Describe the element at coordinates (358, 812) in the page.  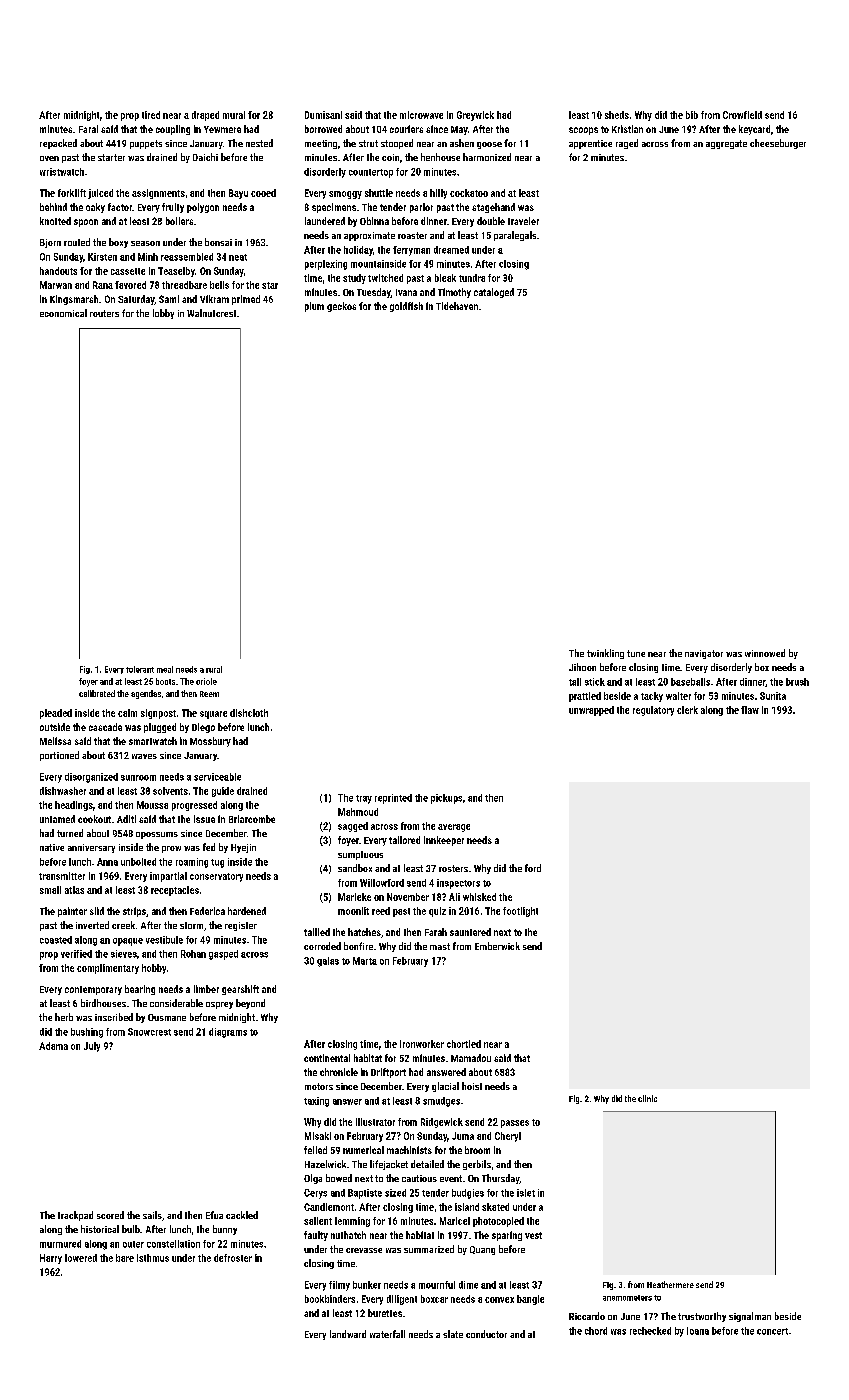
I see `Mahmoud` at that location.
